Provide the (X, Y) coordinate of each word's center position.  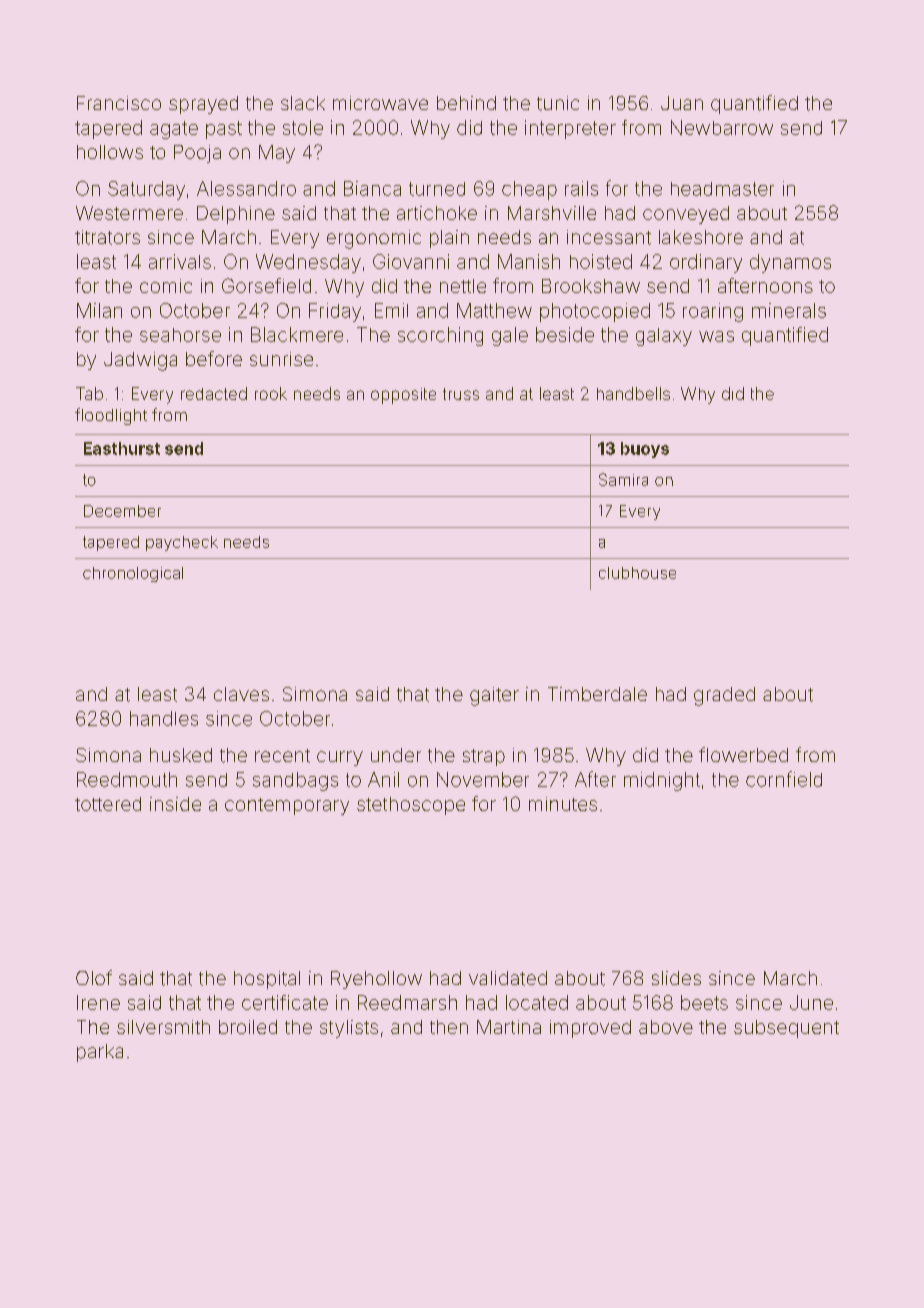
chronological (133, 574)
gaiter (494, 696)
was (716, 336)
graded (724, 696)
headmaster (722, 189)
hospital (267, 980)
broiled (248, 1027)
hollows (110, 152)
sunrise (281, 359)
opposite (403, 396)
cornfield (784, 779)
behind (466, 103)
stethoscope (411, 806)
